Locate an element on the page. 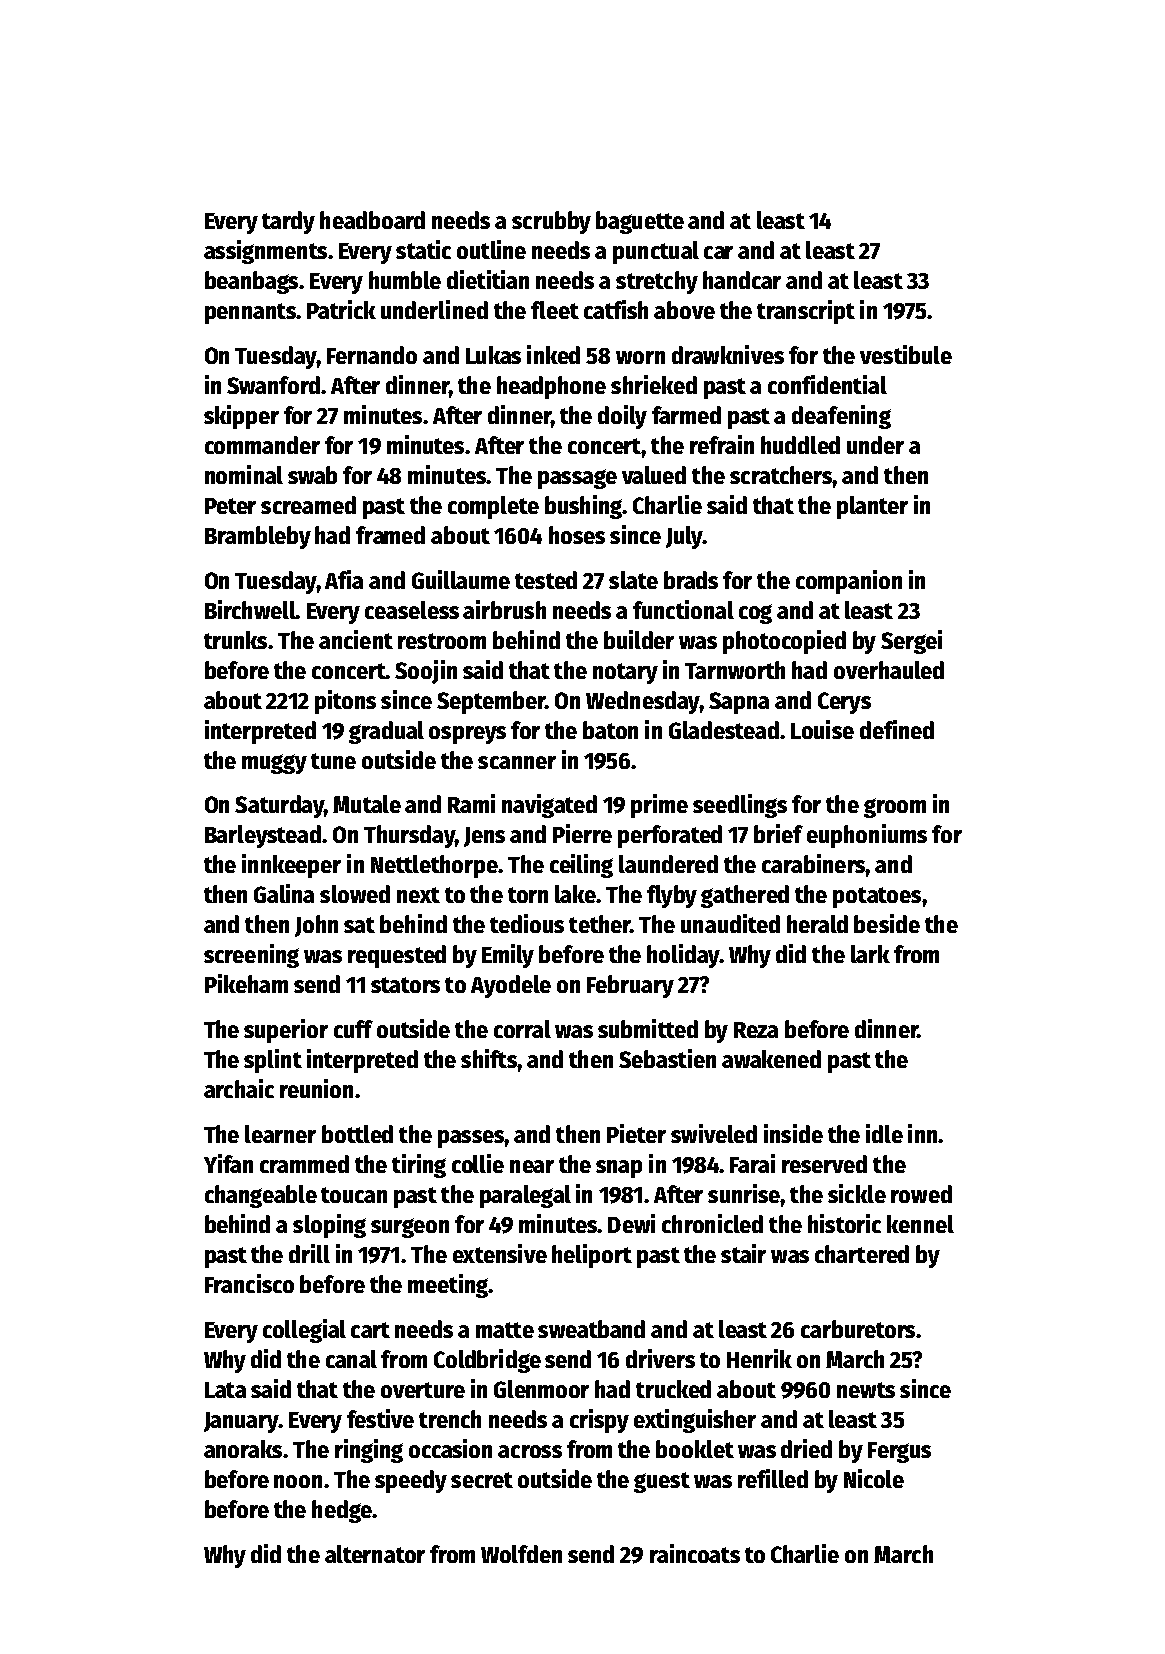 The image size is (1165, 1654). prime is located at coordinates (659, 806).
